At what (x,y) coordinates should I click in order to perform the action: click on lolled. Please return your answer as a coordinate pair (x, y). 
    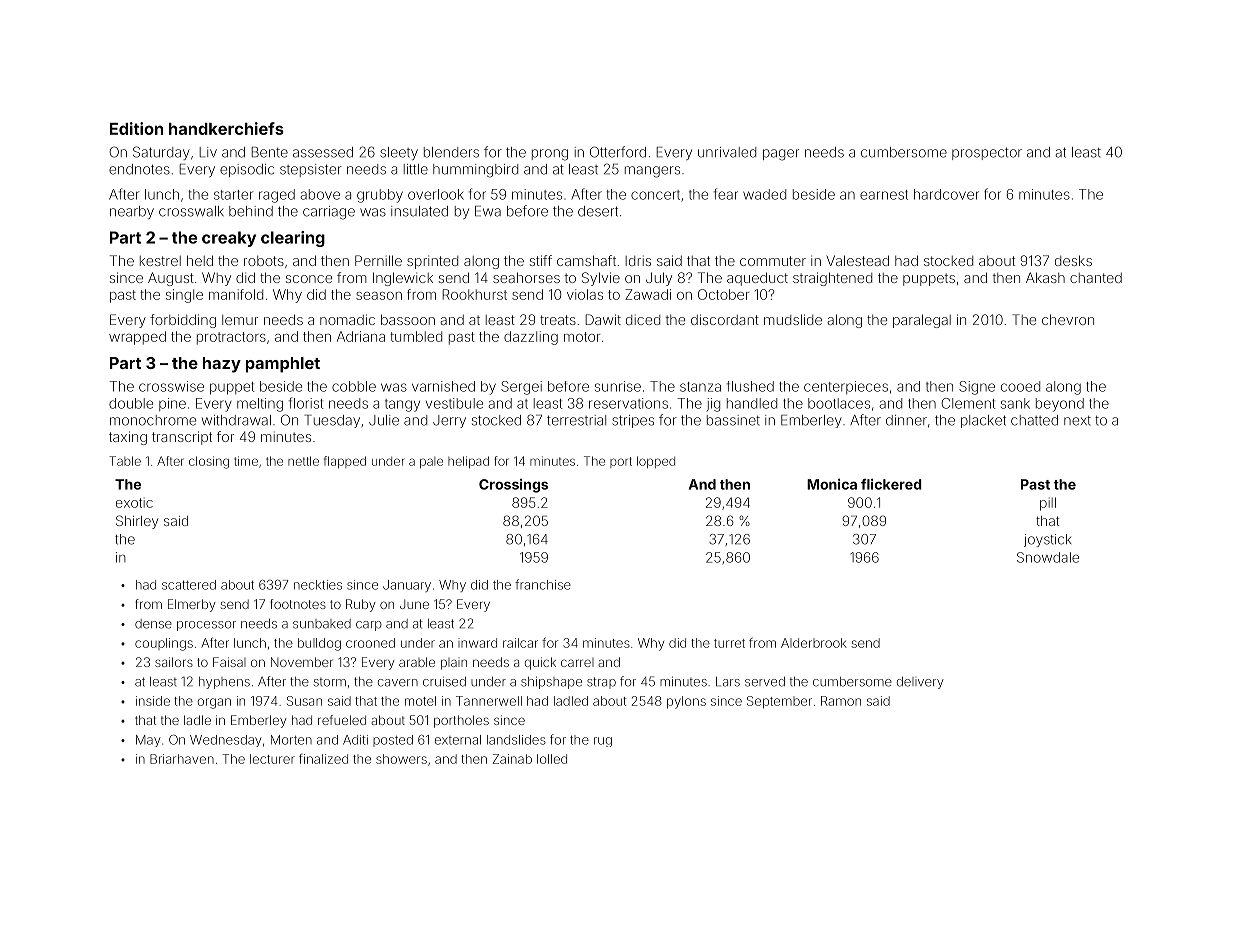
    Looking at the image, I should click on (552, 759).
